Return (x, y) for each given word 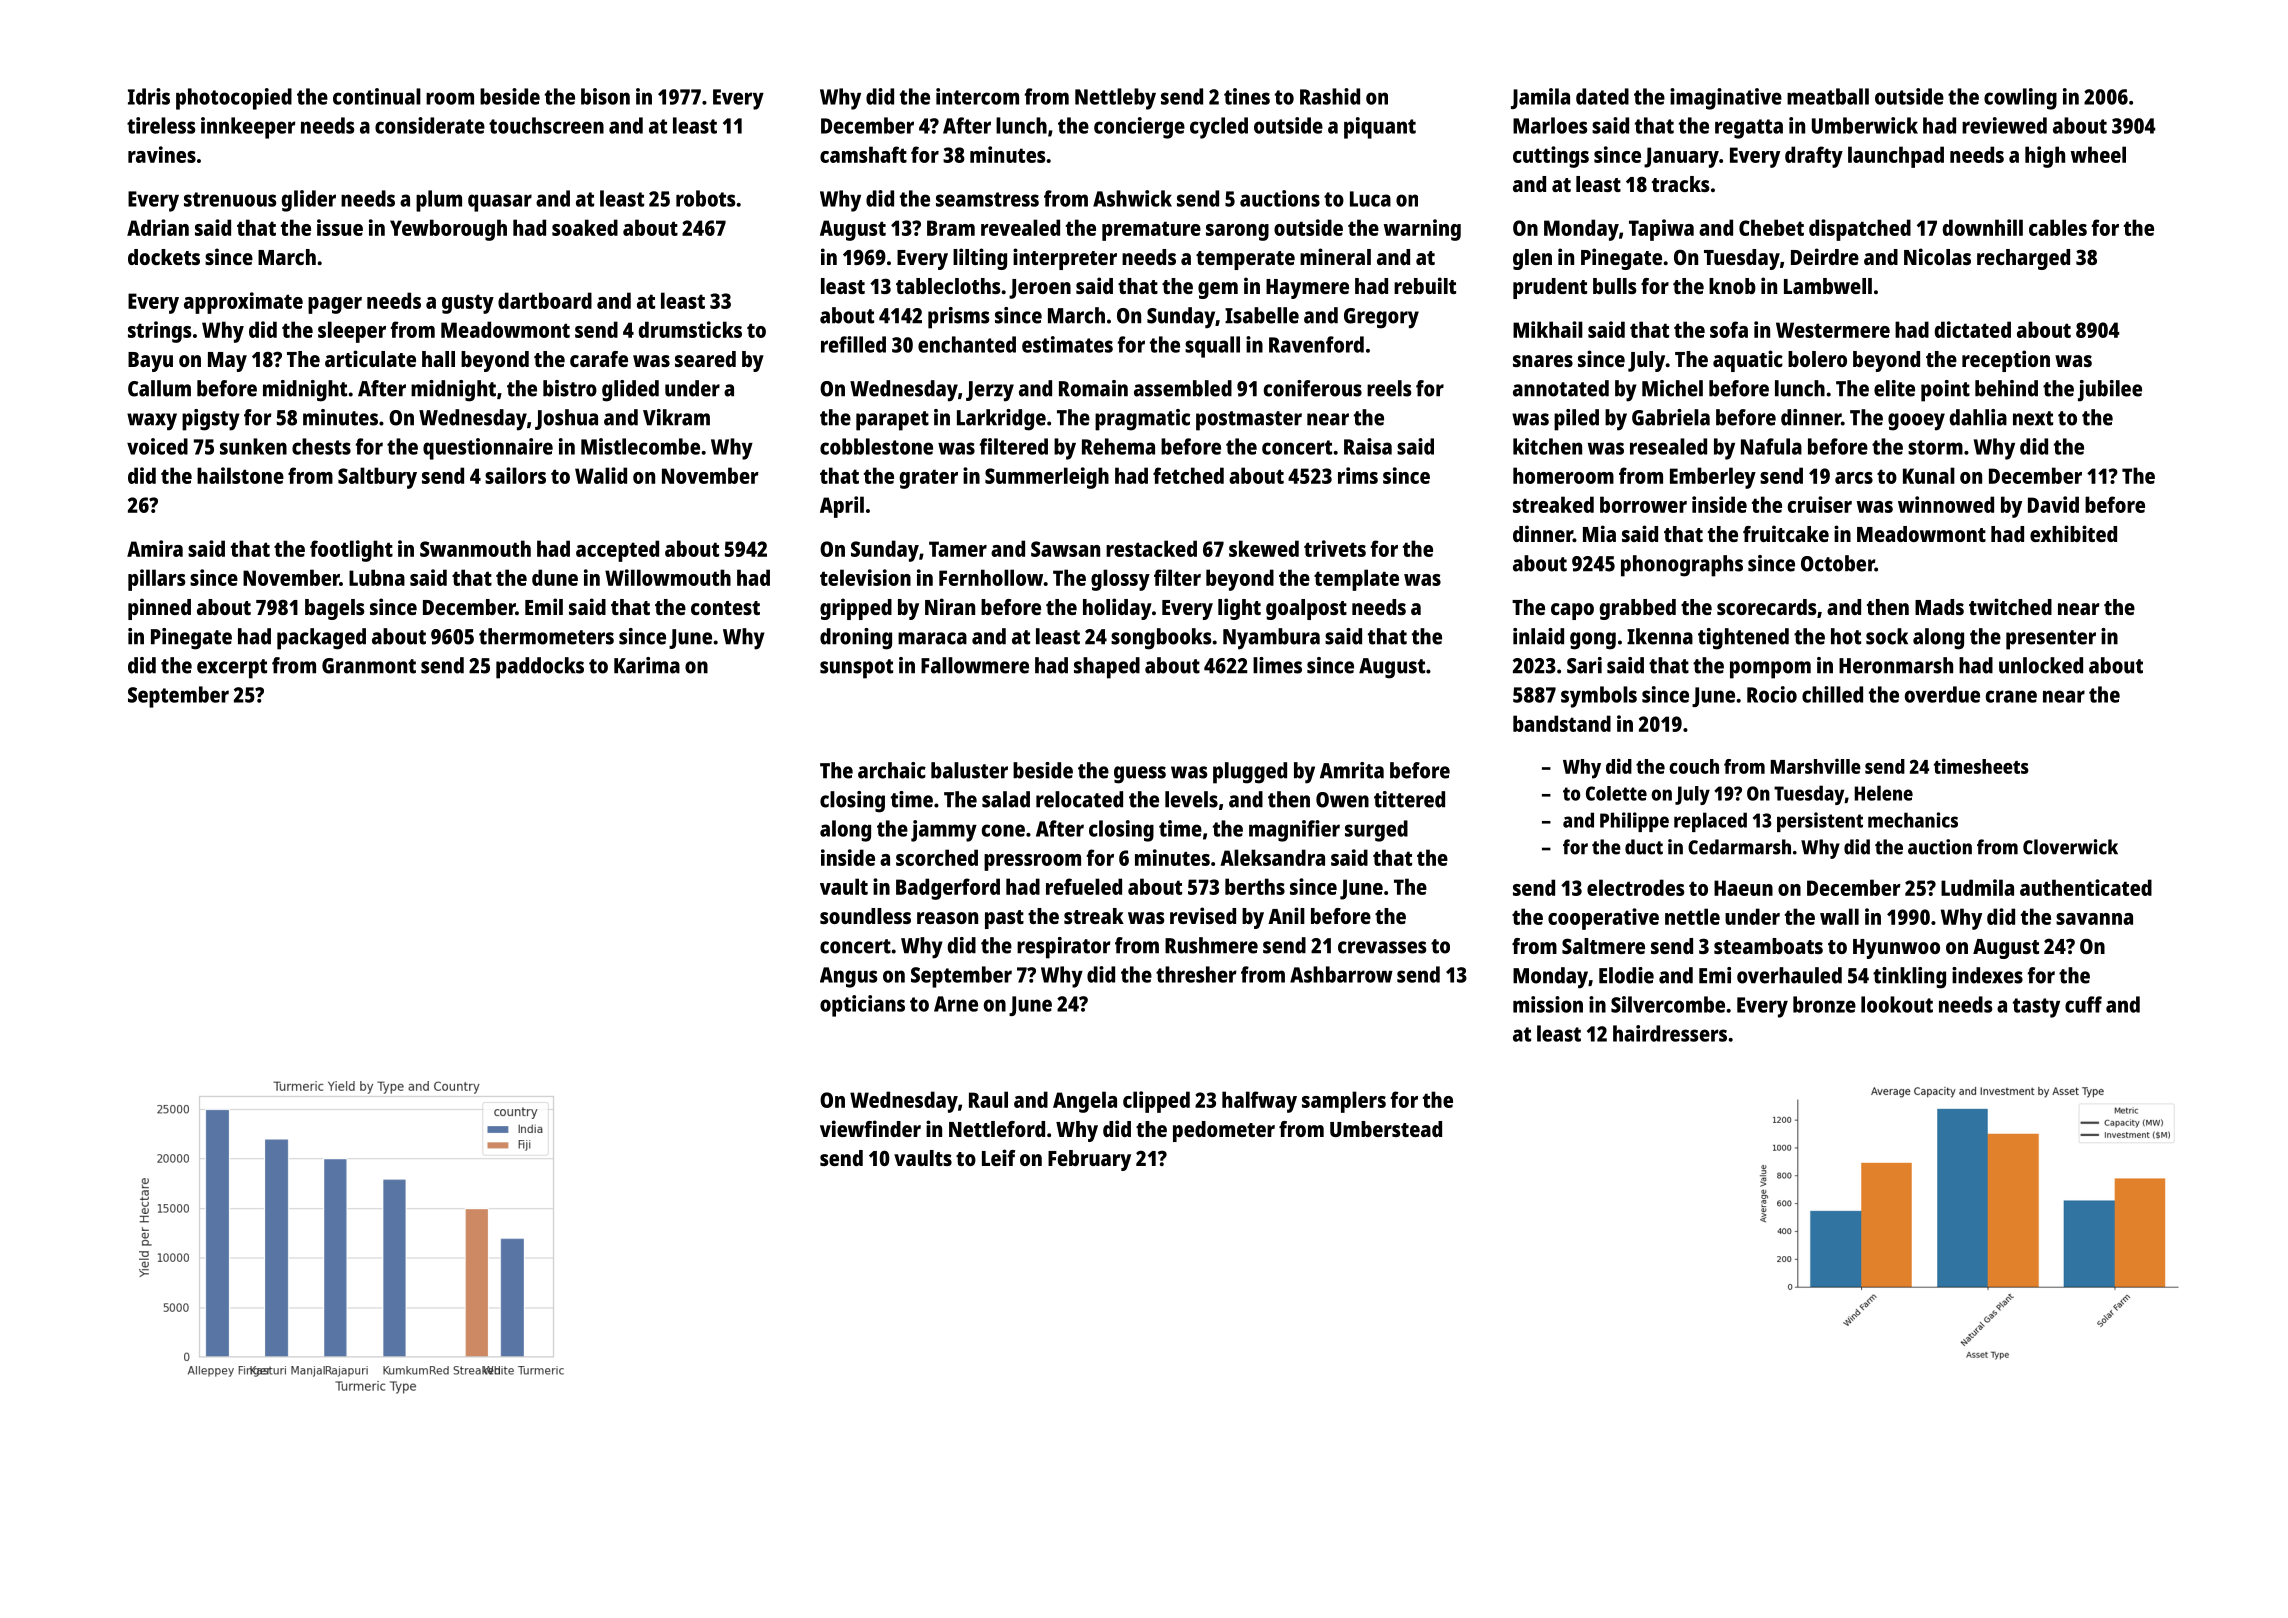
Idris (149, 96)
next (2033, 418)
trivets (1335, 548)
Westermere (1833, 330)
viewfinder (870, 1128)
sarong (1237, 232)
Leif (998, 1157)
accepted (617, 551)
